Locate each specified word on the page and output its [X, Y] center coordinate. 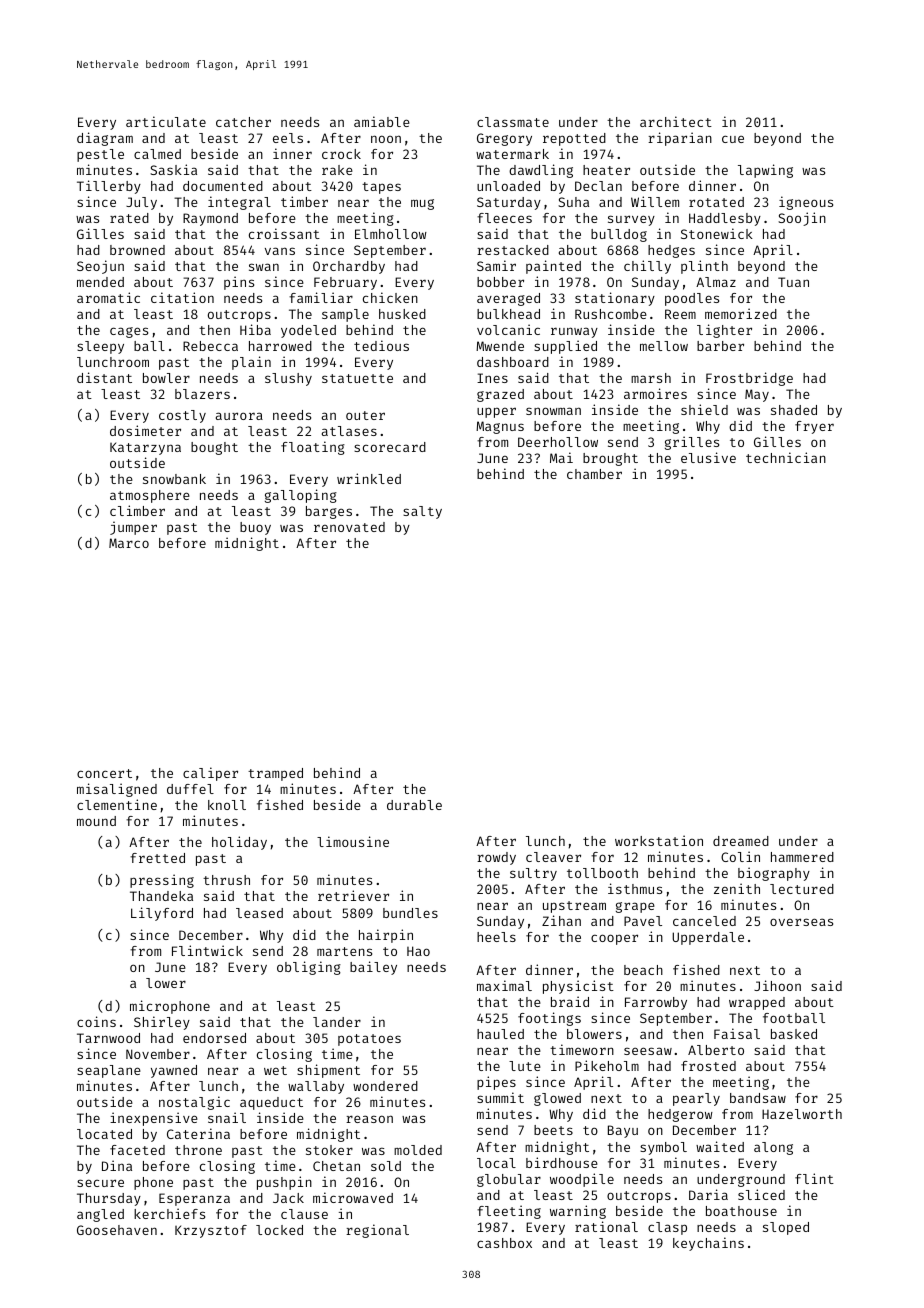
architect [676, 121]
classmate [513, 122]
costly [182, 416]
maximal [504, 985]
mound [96, 821]
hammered [802, 857]
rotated [716, 202]
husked [402, 314]
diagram [105, 139]
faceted [137, 1150]
